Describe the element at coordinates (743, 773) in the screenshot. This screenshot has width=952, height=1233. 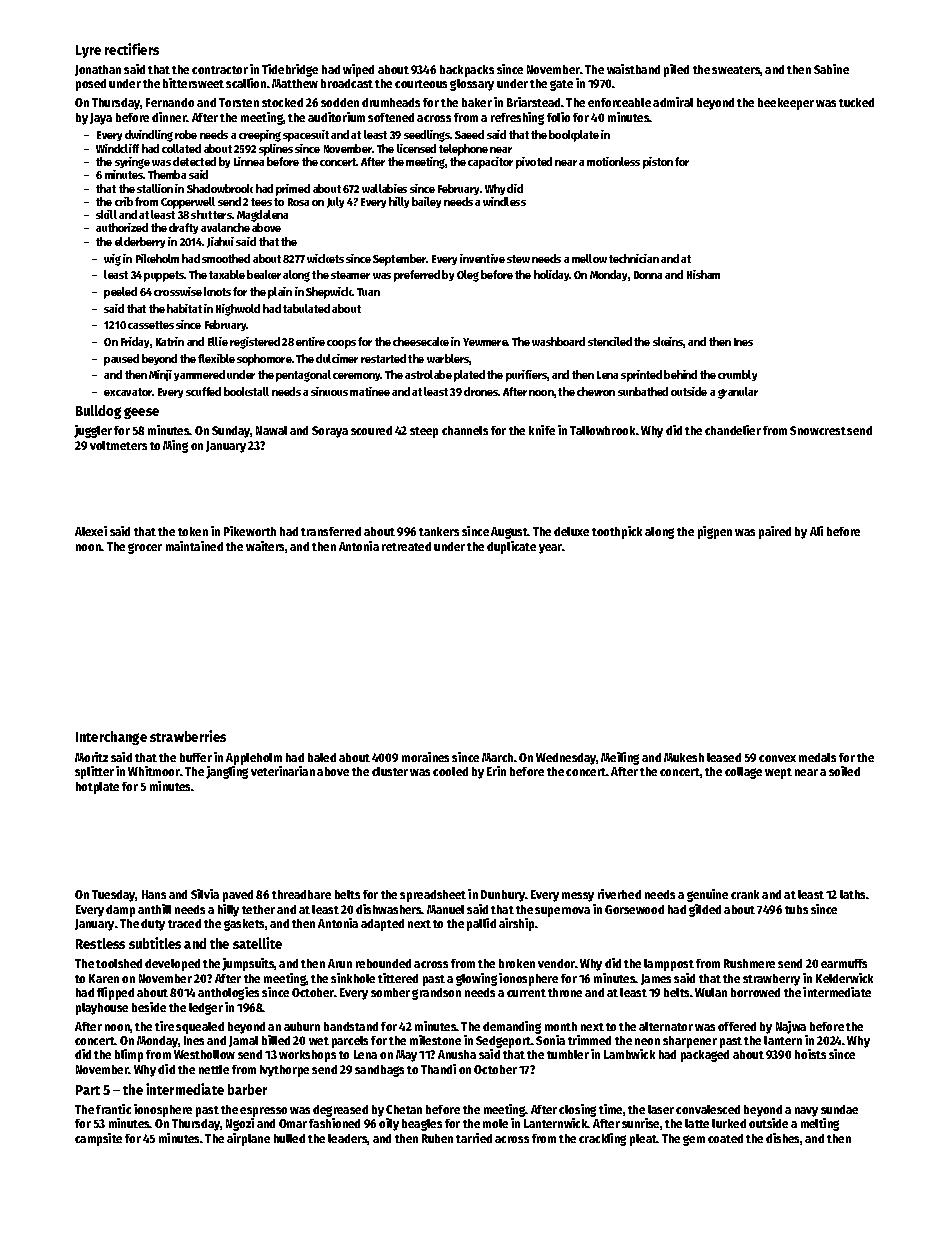
I see `collage` at that location.
